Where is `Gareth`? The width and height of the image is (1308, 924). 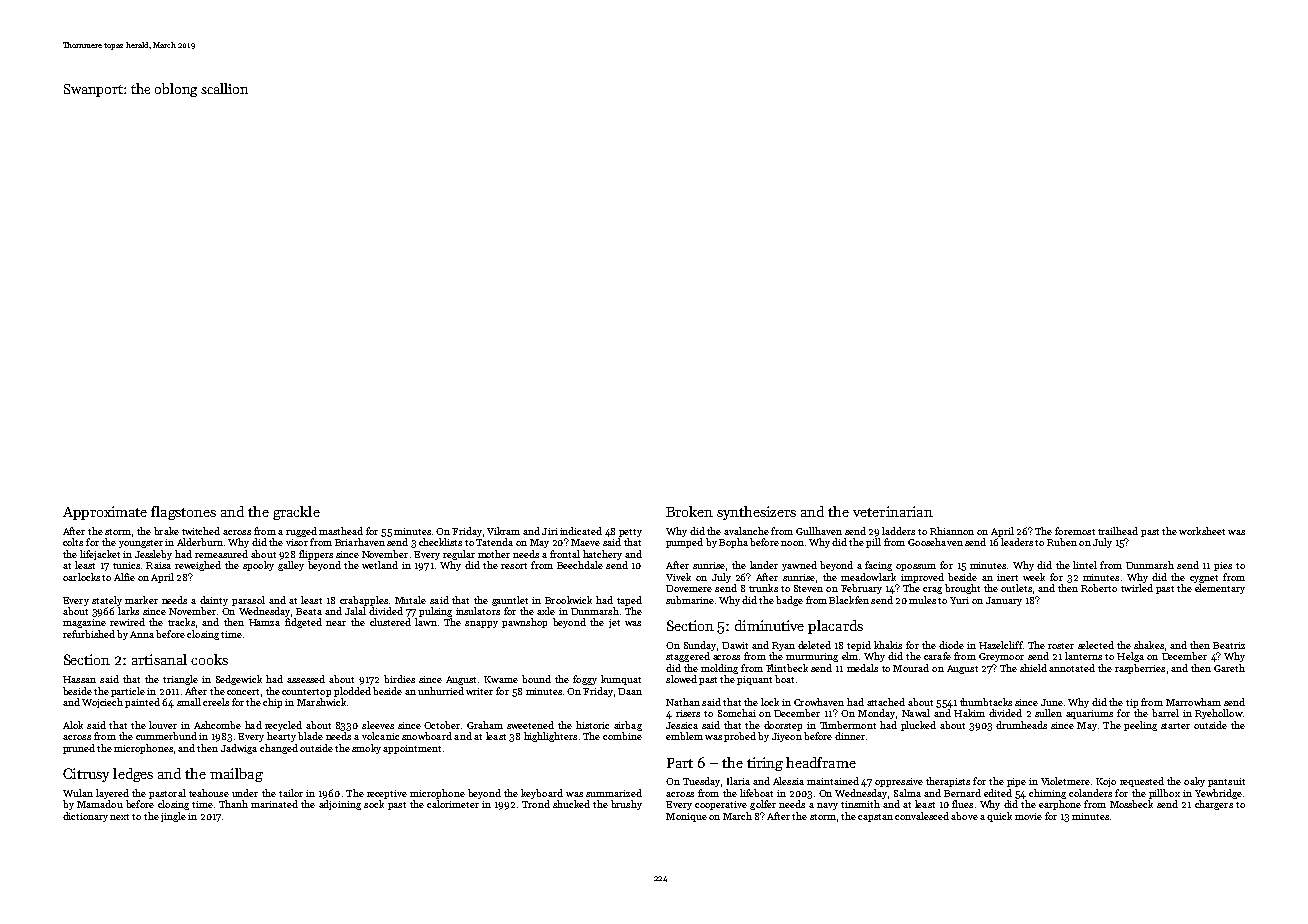 Gareth is located at coordinates (1229, 668).
